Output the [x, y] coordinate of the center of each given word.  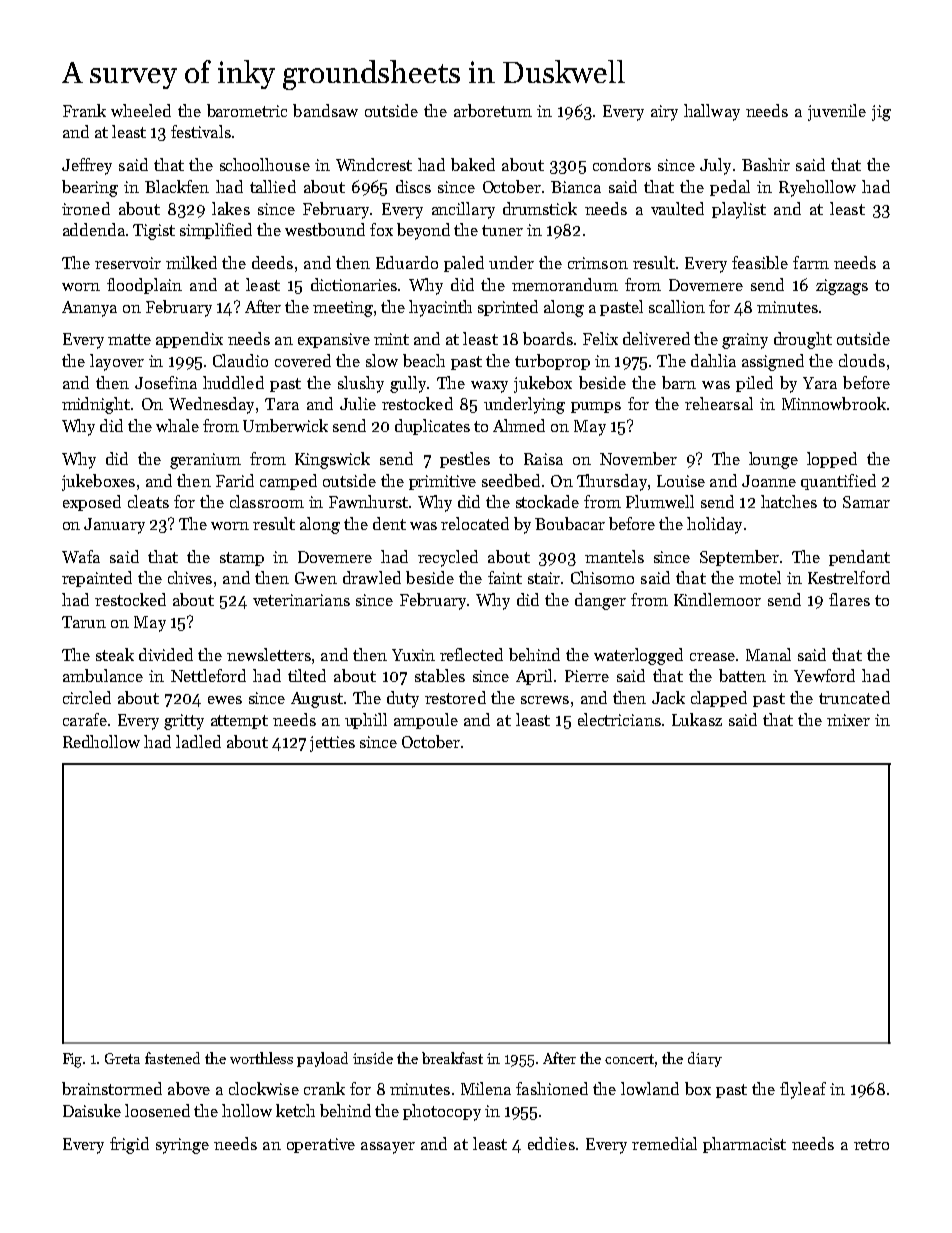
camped [288, 482]
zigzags [842, 287]
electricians [619, 719]
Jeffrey [87, 166]
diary [705, 1059]
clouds [862, 360]
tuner [502, 230]
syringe [182, 1146]
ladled [198, 741]
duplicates [432, 427]
